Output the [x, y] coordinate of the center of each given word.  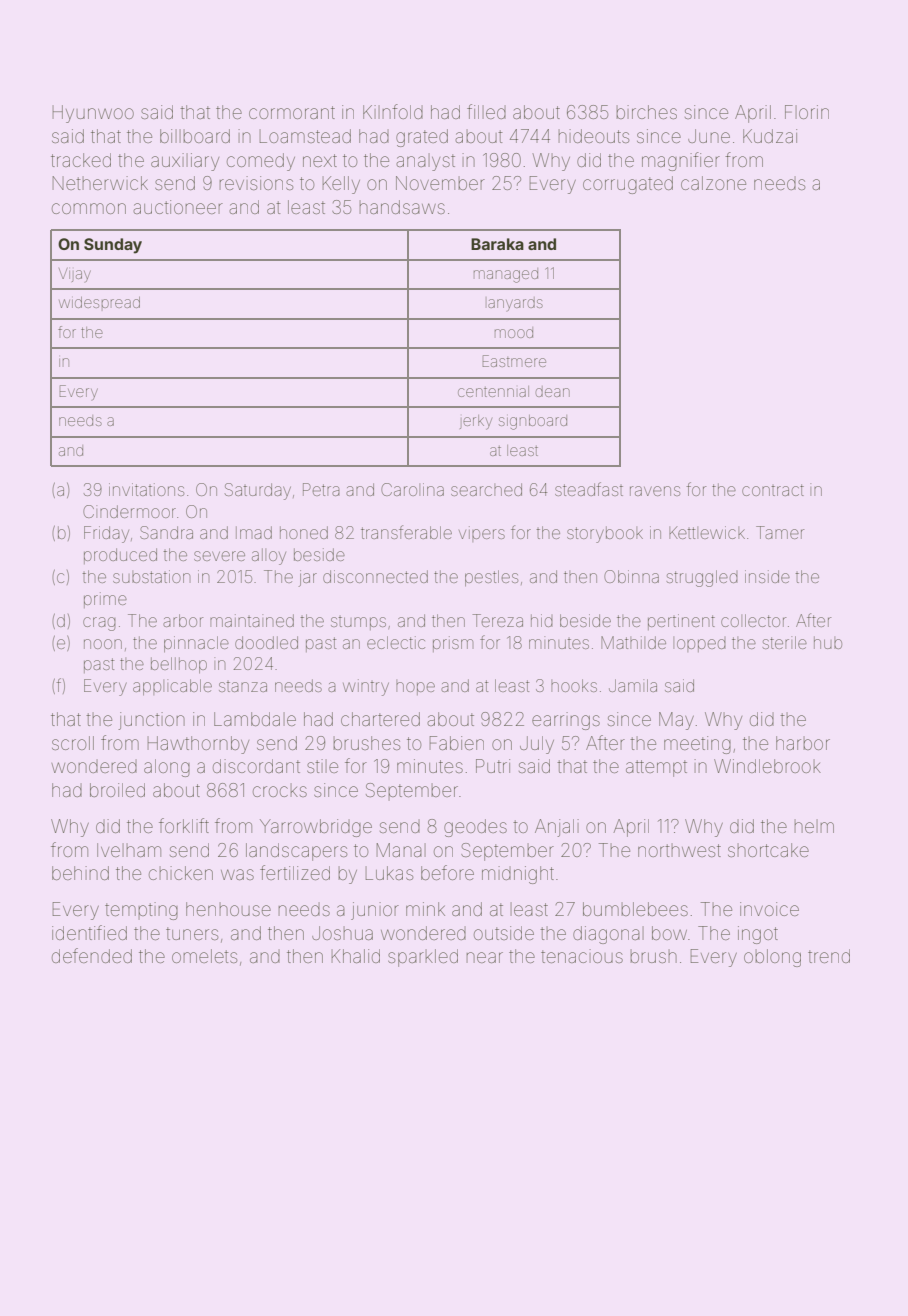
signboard [533, 422]
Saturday [258, 491]
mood [514, 332]
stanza [243, 687]
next [320, 160]
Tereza [497, 620]
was [237, 874]
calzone [713, 183]
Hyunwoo [93, 114]
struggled [702, 578]
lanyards [515, 304]
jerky [476, 422]
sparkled [423, 958]
